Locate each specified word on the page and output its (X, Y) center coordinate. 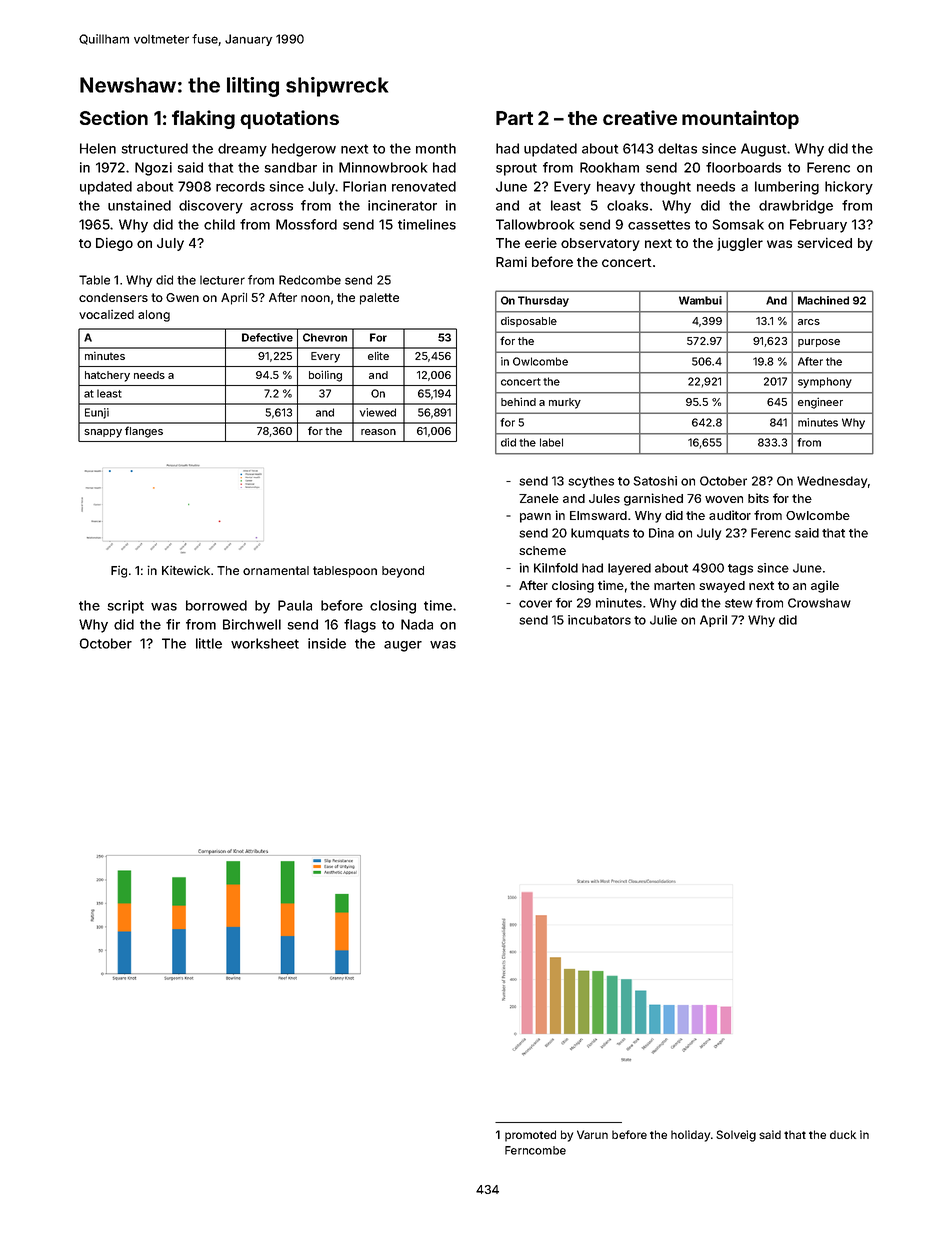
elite (378, 355)
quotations (289, 119)
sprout (516, 169)
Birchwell (252, 624)
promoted (530, 1136)
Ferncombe (535, 1150)
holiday (690, 1136)
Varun (592, 1134)
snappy (103, 433)
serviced (824, 243)
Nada (417, 624)
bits (758, 498)
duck (843, 1134)
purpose (819, 343)
